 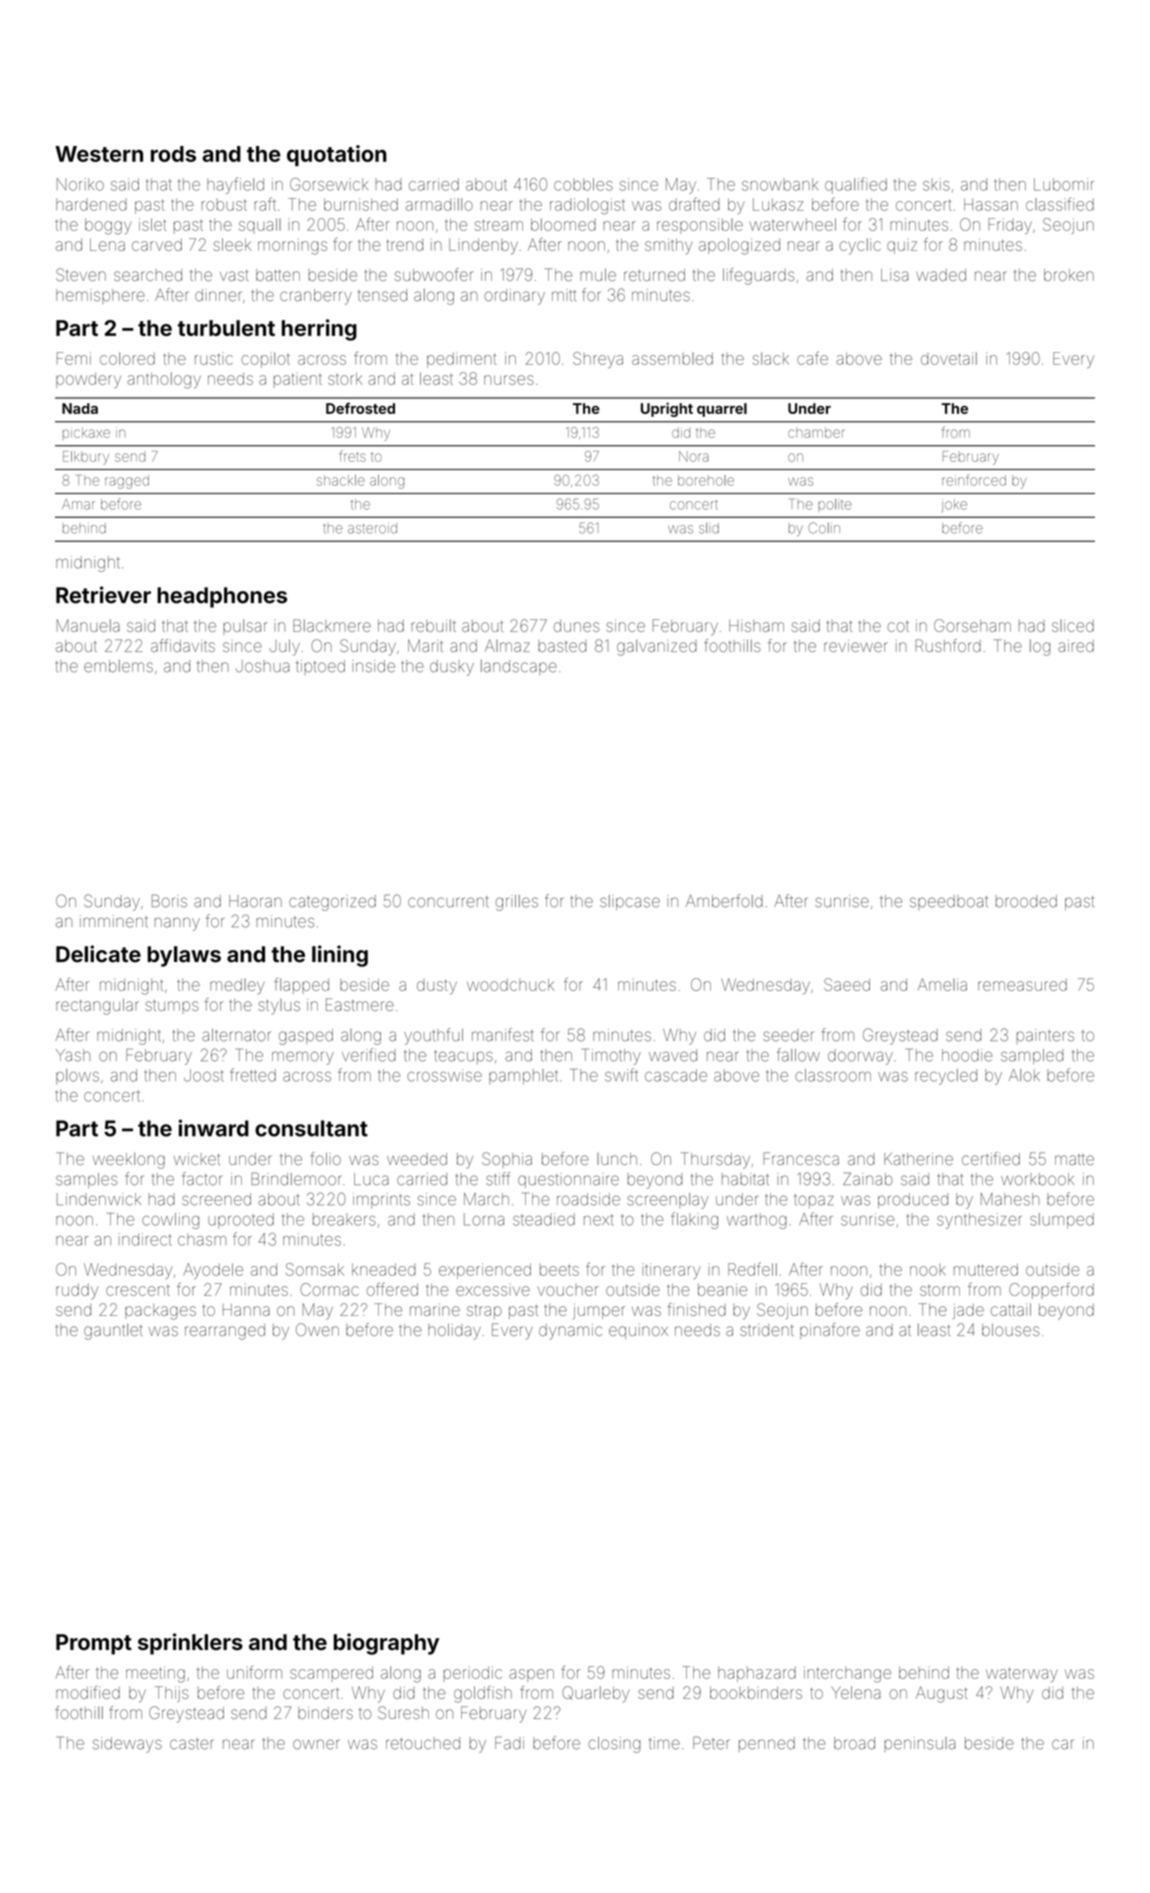 I want to click on Copperford, so click(x=1051, y=1291).
